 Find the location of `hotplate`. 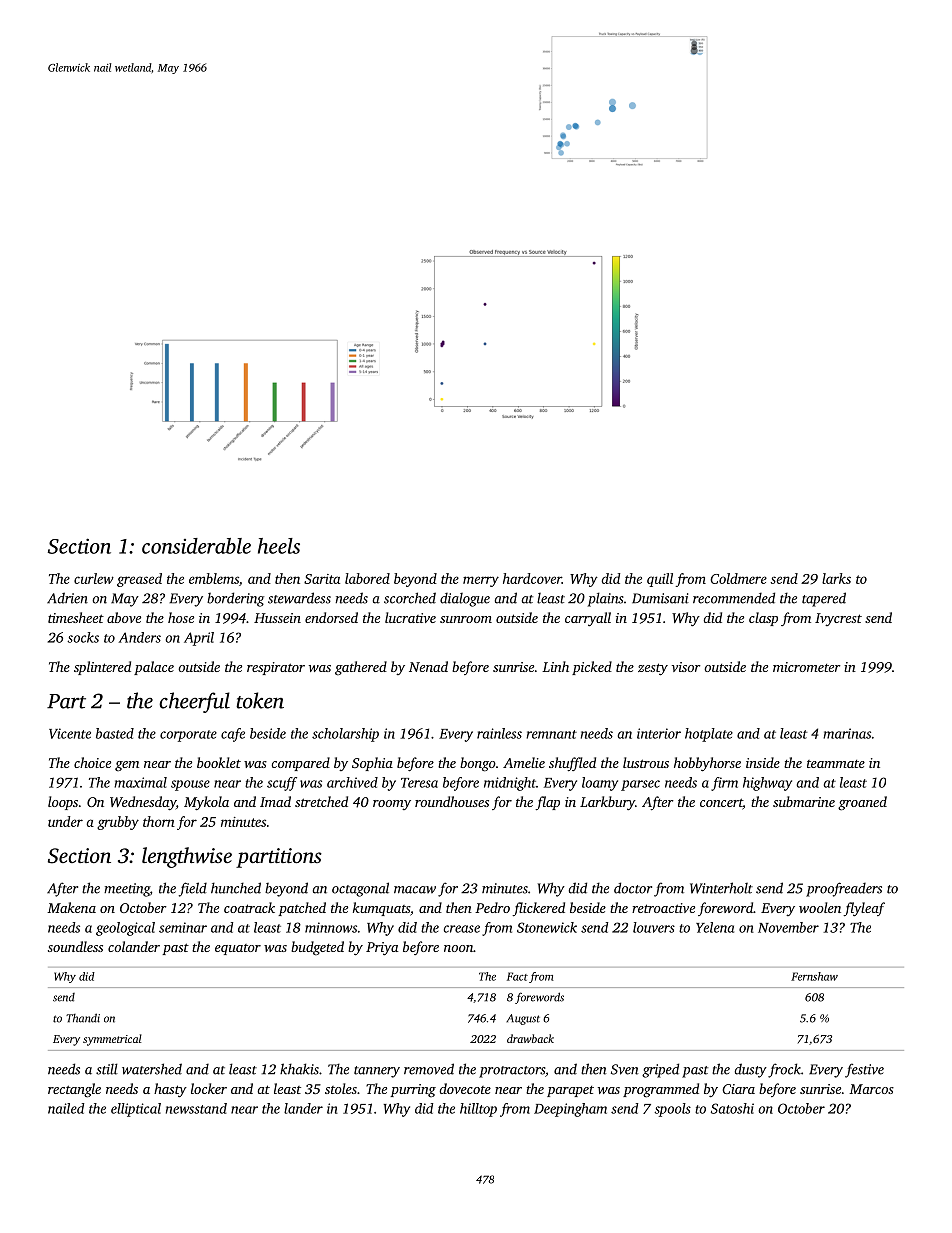

hotplate is located at coordinates (709, 735).
